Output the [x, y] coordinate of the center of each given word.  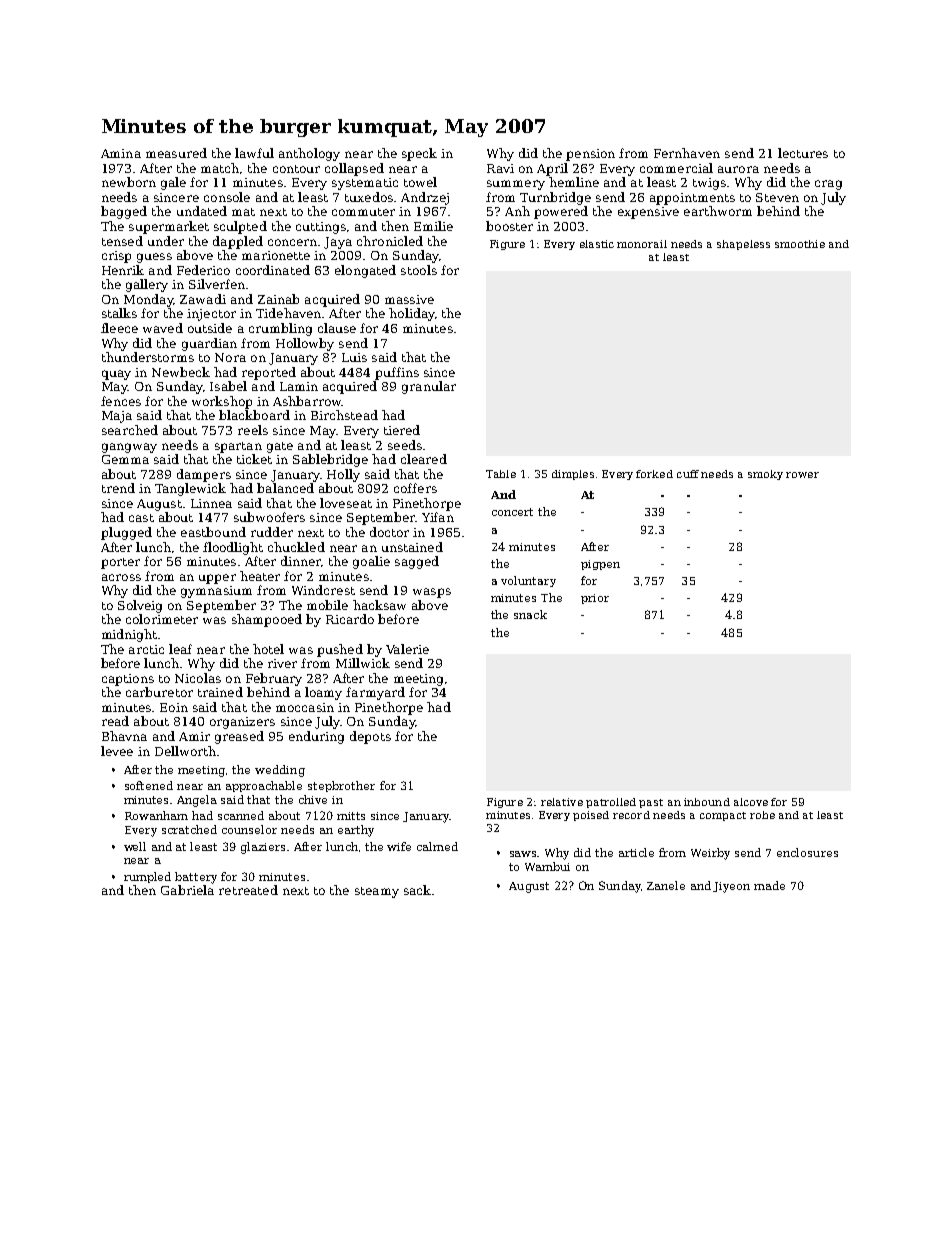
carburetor [159, 692]
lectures [803, 153]
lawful [254, 153]
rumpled [147, 877]
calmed [437, 846]
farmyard [375, 693]
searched [130, 430]
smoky [765, 475]
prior [595, 599]
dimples [573, 475]
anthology [309, 154]
